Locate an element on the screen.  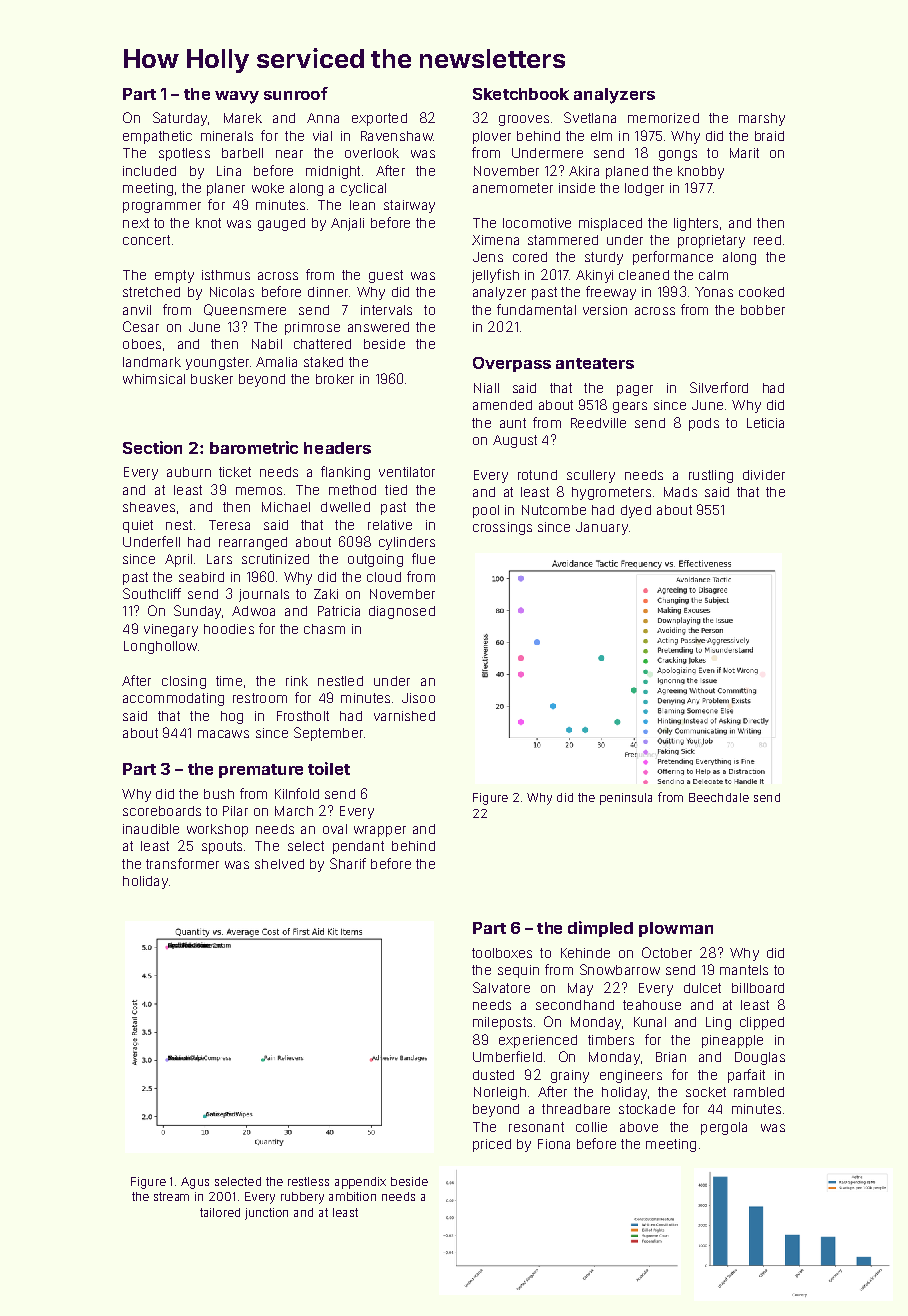
premature is located at coordinates (261, 771).
